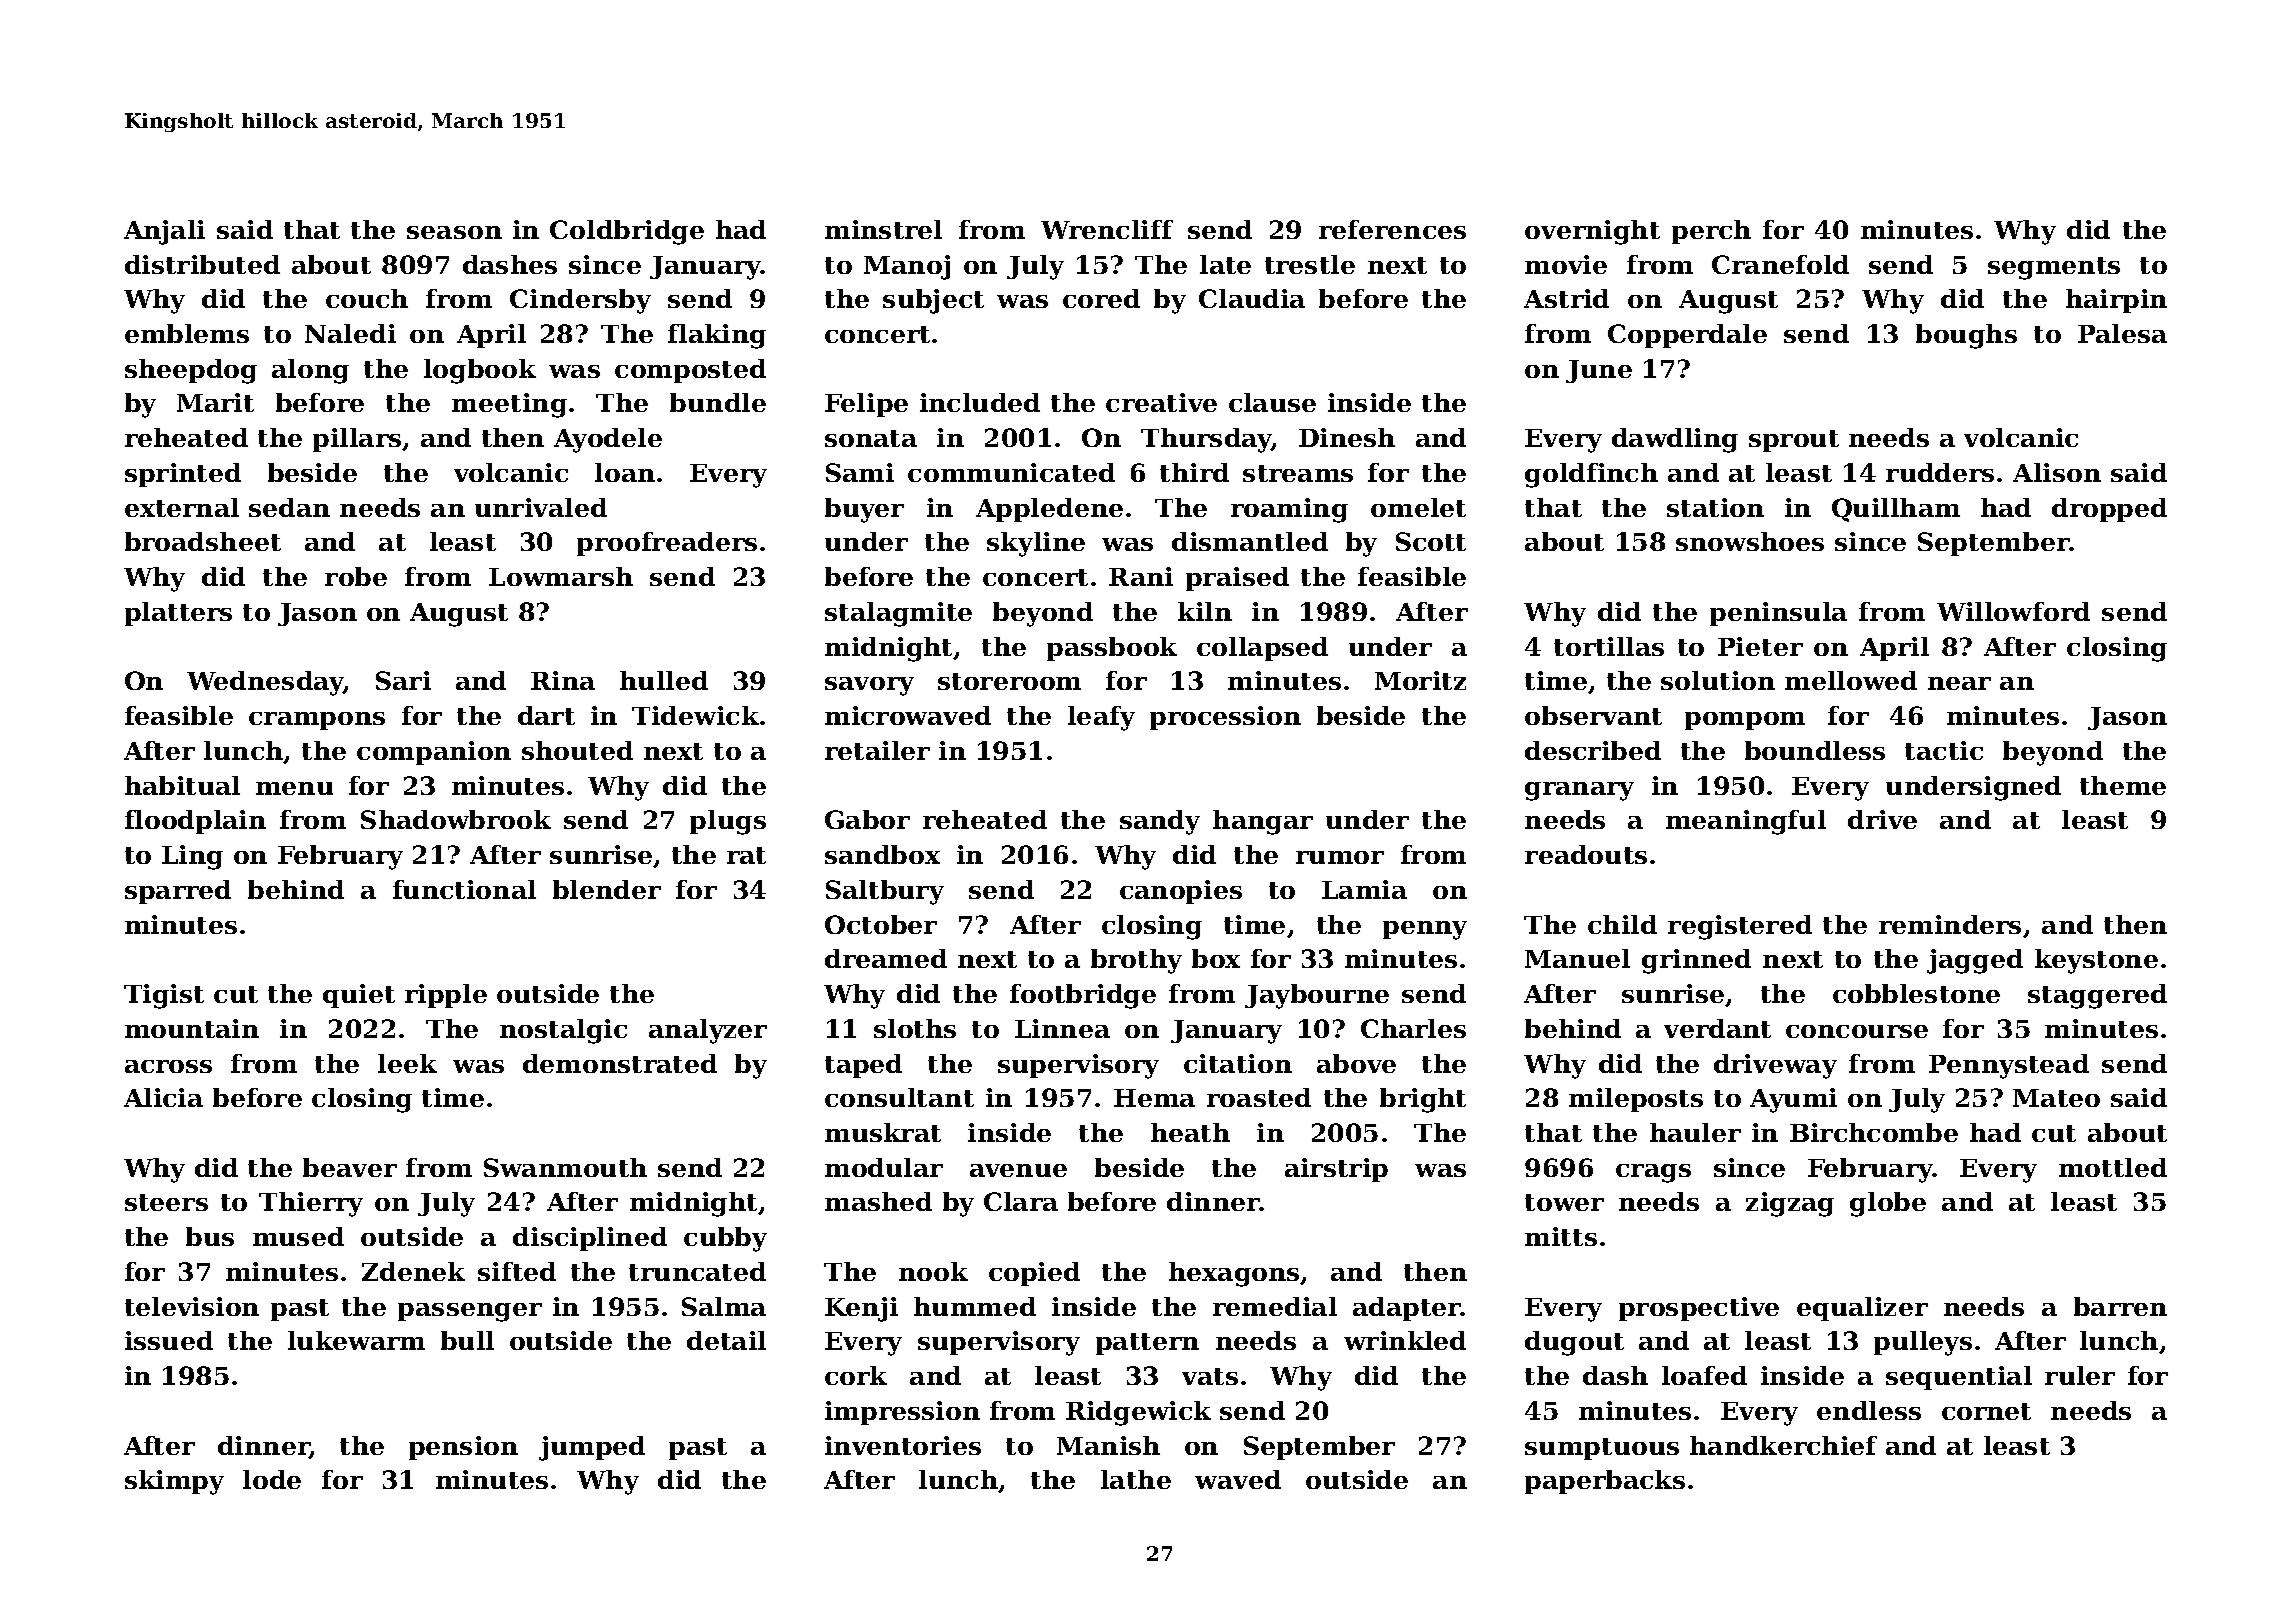 Image resolution: width=2292 pixels, height=1620 pixels. I want to click on pension, so click(463, 1448).
